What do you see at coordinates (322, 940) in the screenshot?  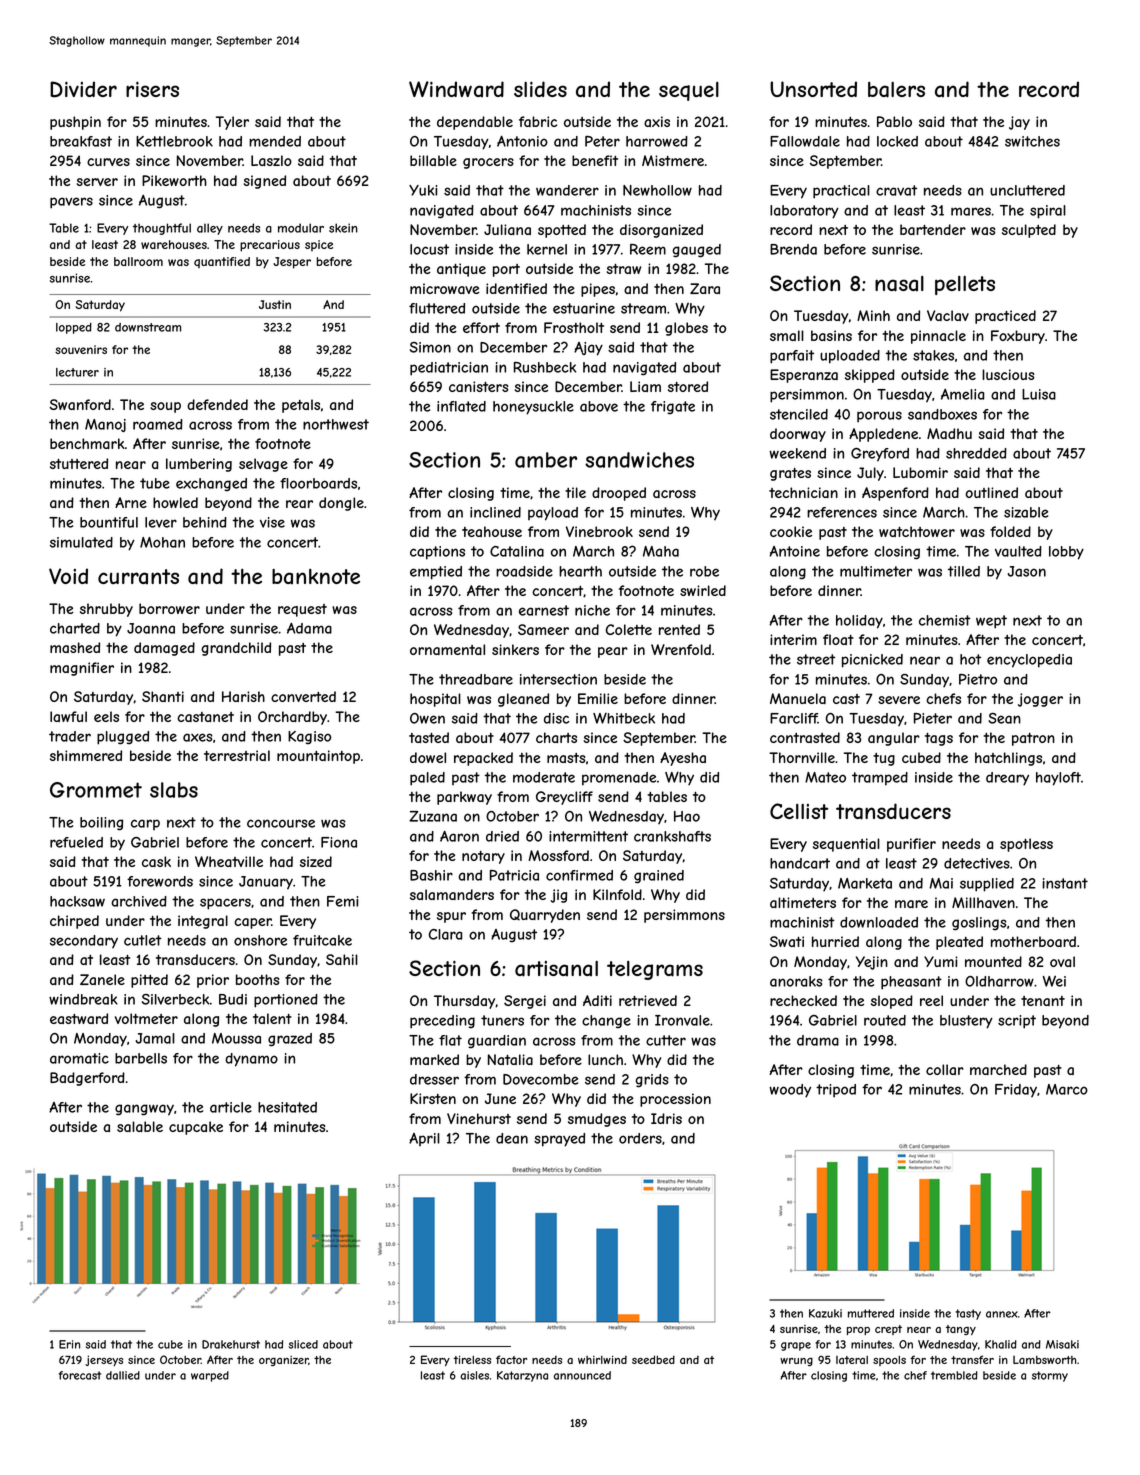 I see `fruitcake` at bounding box center [322, 940].
